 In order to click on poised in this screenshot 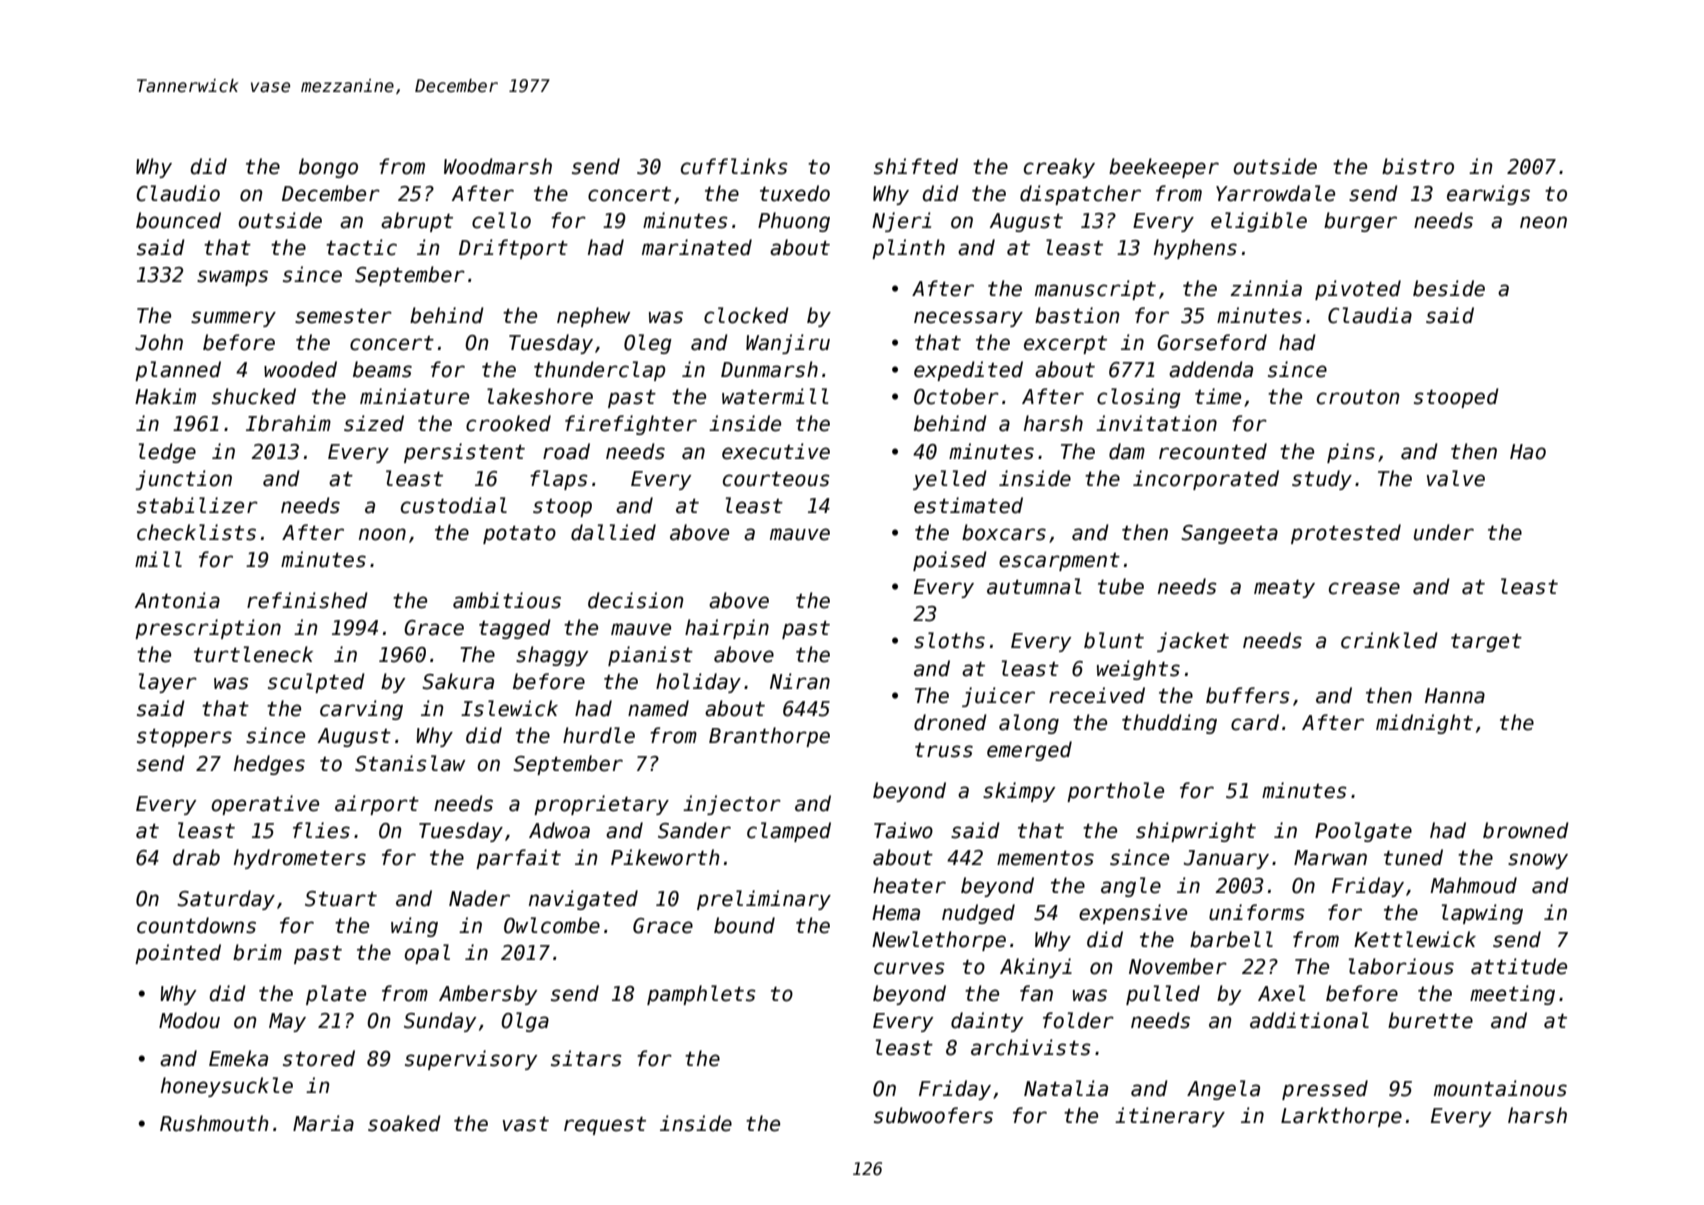, I will do `click(950, 561)`.
